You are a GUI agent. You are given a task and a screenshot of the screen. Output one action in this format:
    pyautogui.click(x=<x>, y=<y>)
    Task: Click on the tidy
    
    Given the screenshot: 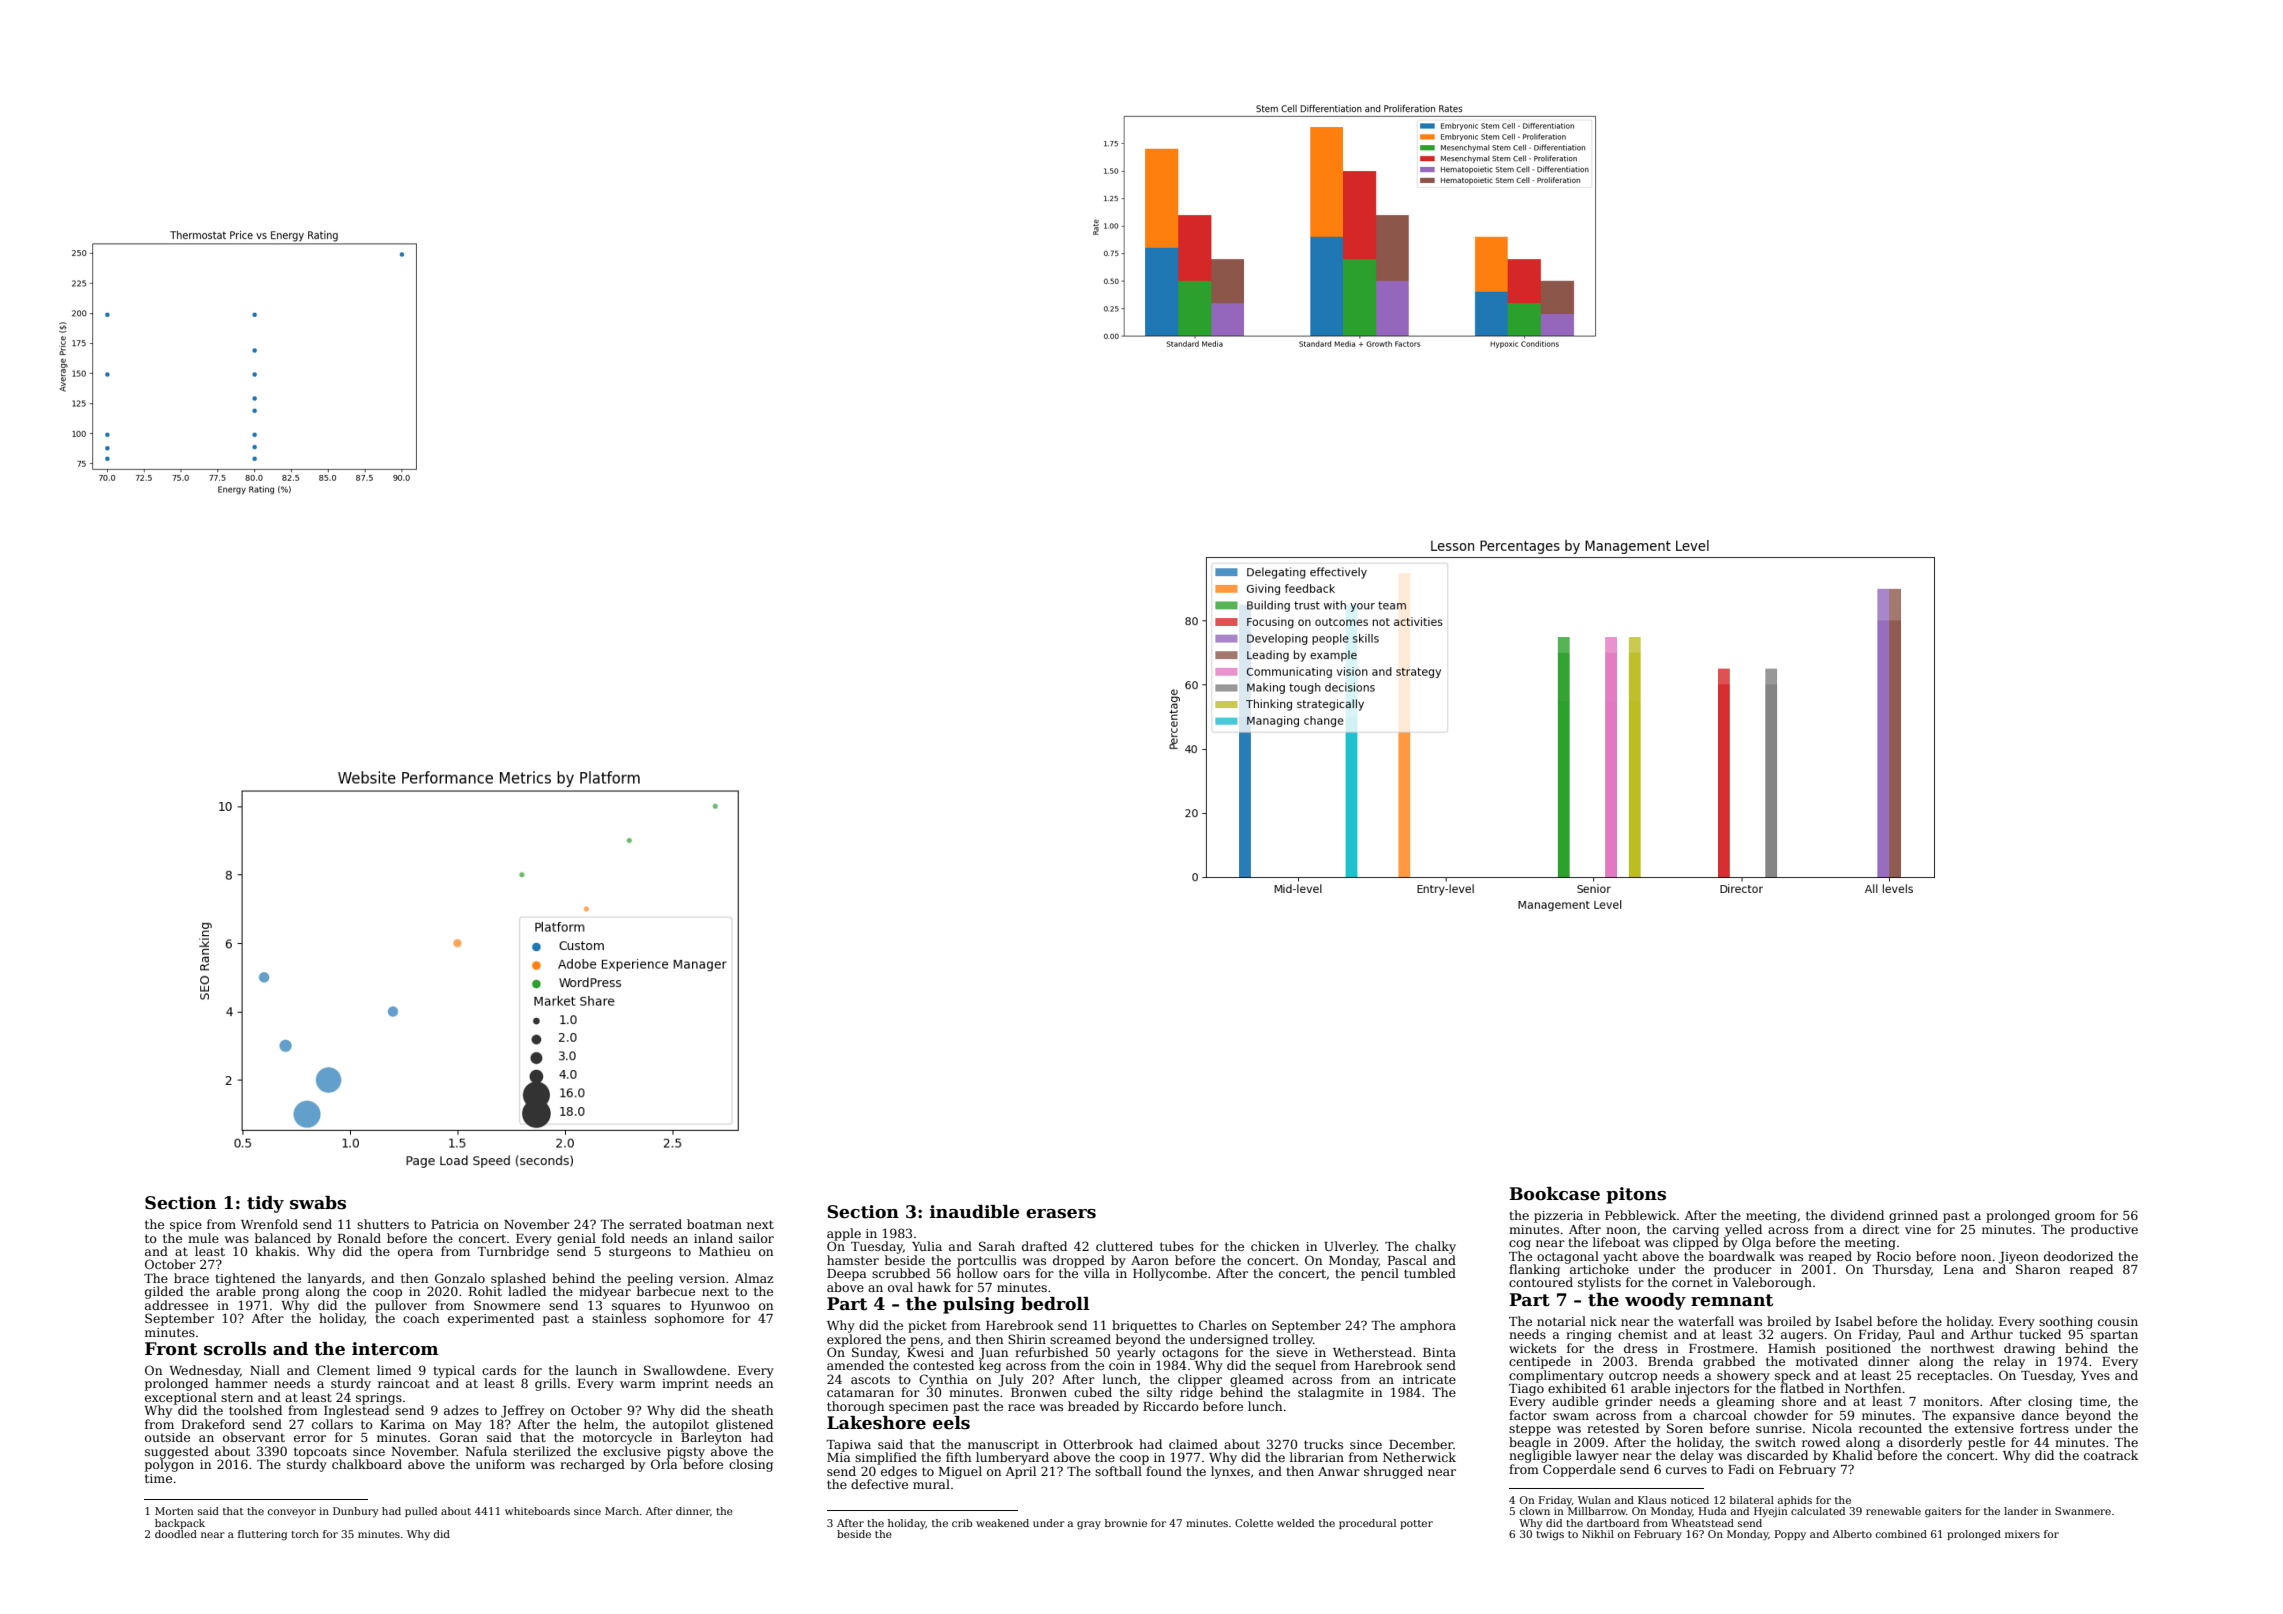 What is the action you would take?
    pyautogui.click(x=265, y=1204)
